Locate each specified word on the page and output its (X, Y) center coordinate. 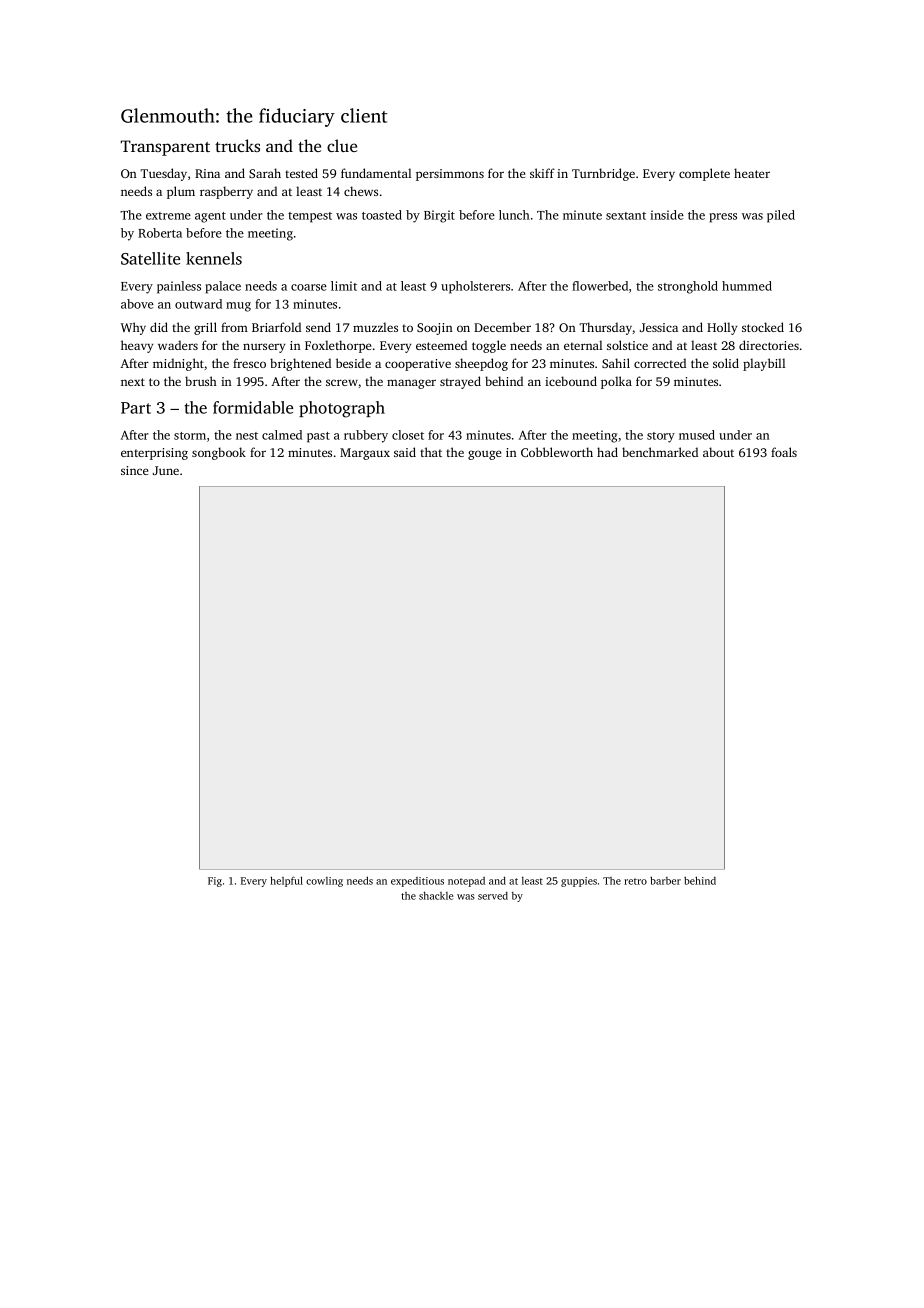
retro (635, 881)
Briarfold (276, 327)
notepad (466, 882)
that (431, 452)
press (723, 218)
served (493, 896)
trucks (237, 145)
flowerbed (600, 286)
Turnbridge (603, 174)
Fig (215, 882)
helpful (286, 881)
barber (665, 880)
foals (784, 452)
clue (342, 145)
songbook (219, 453)
